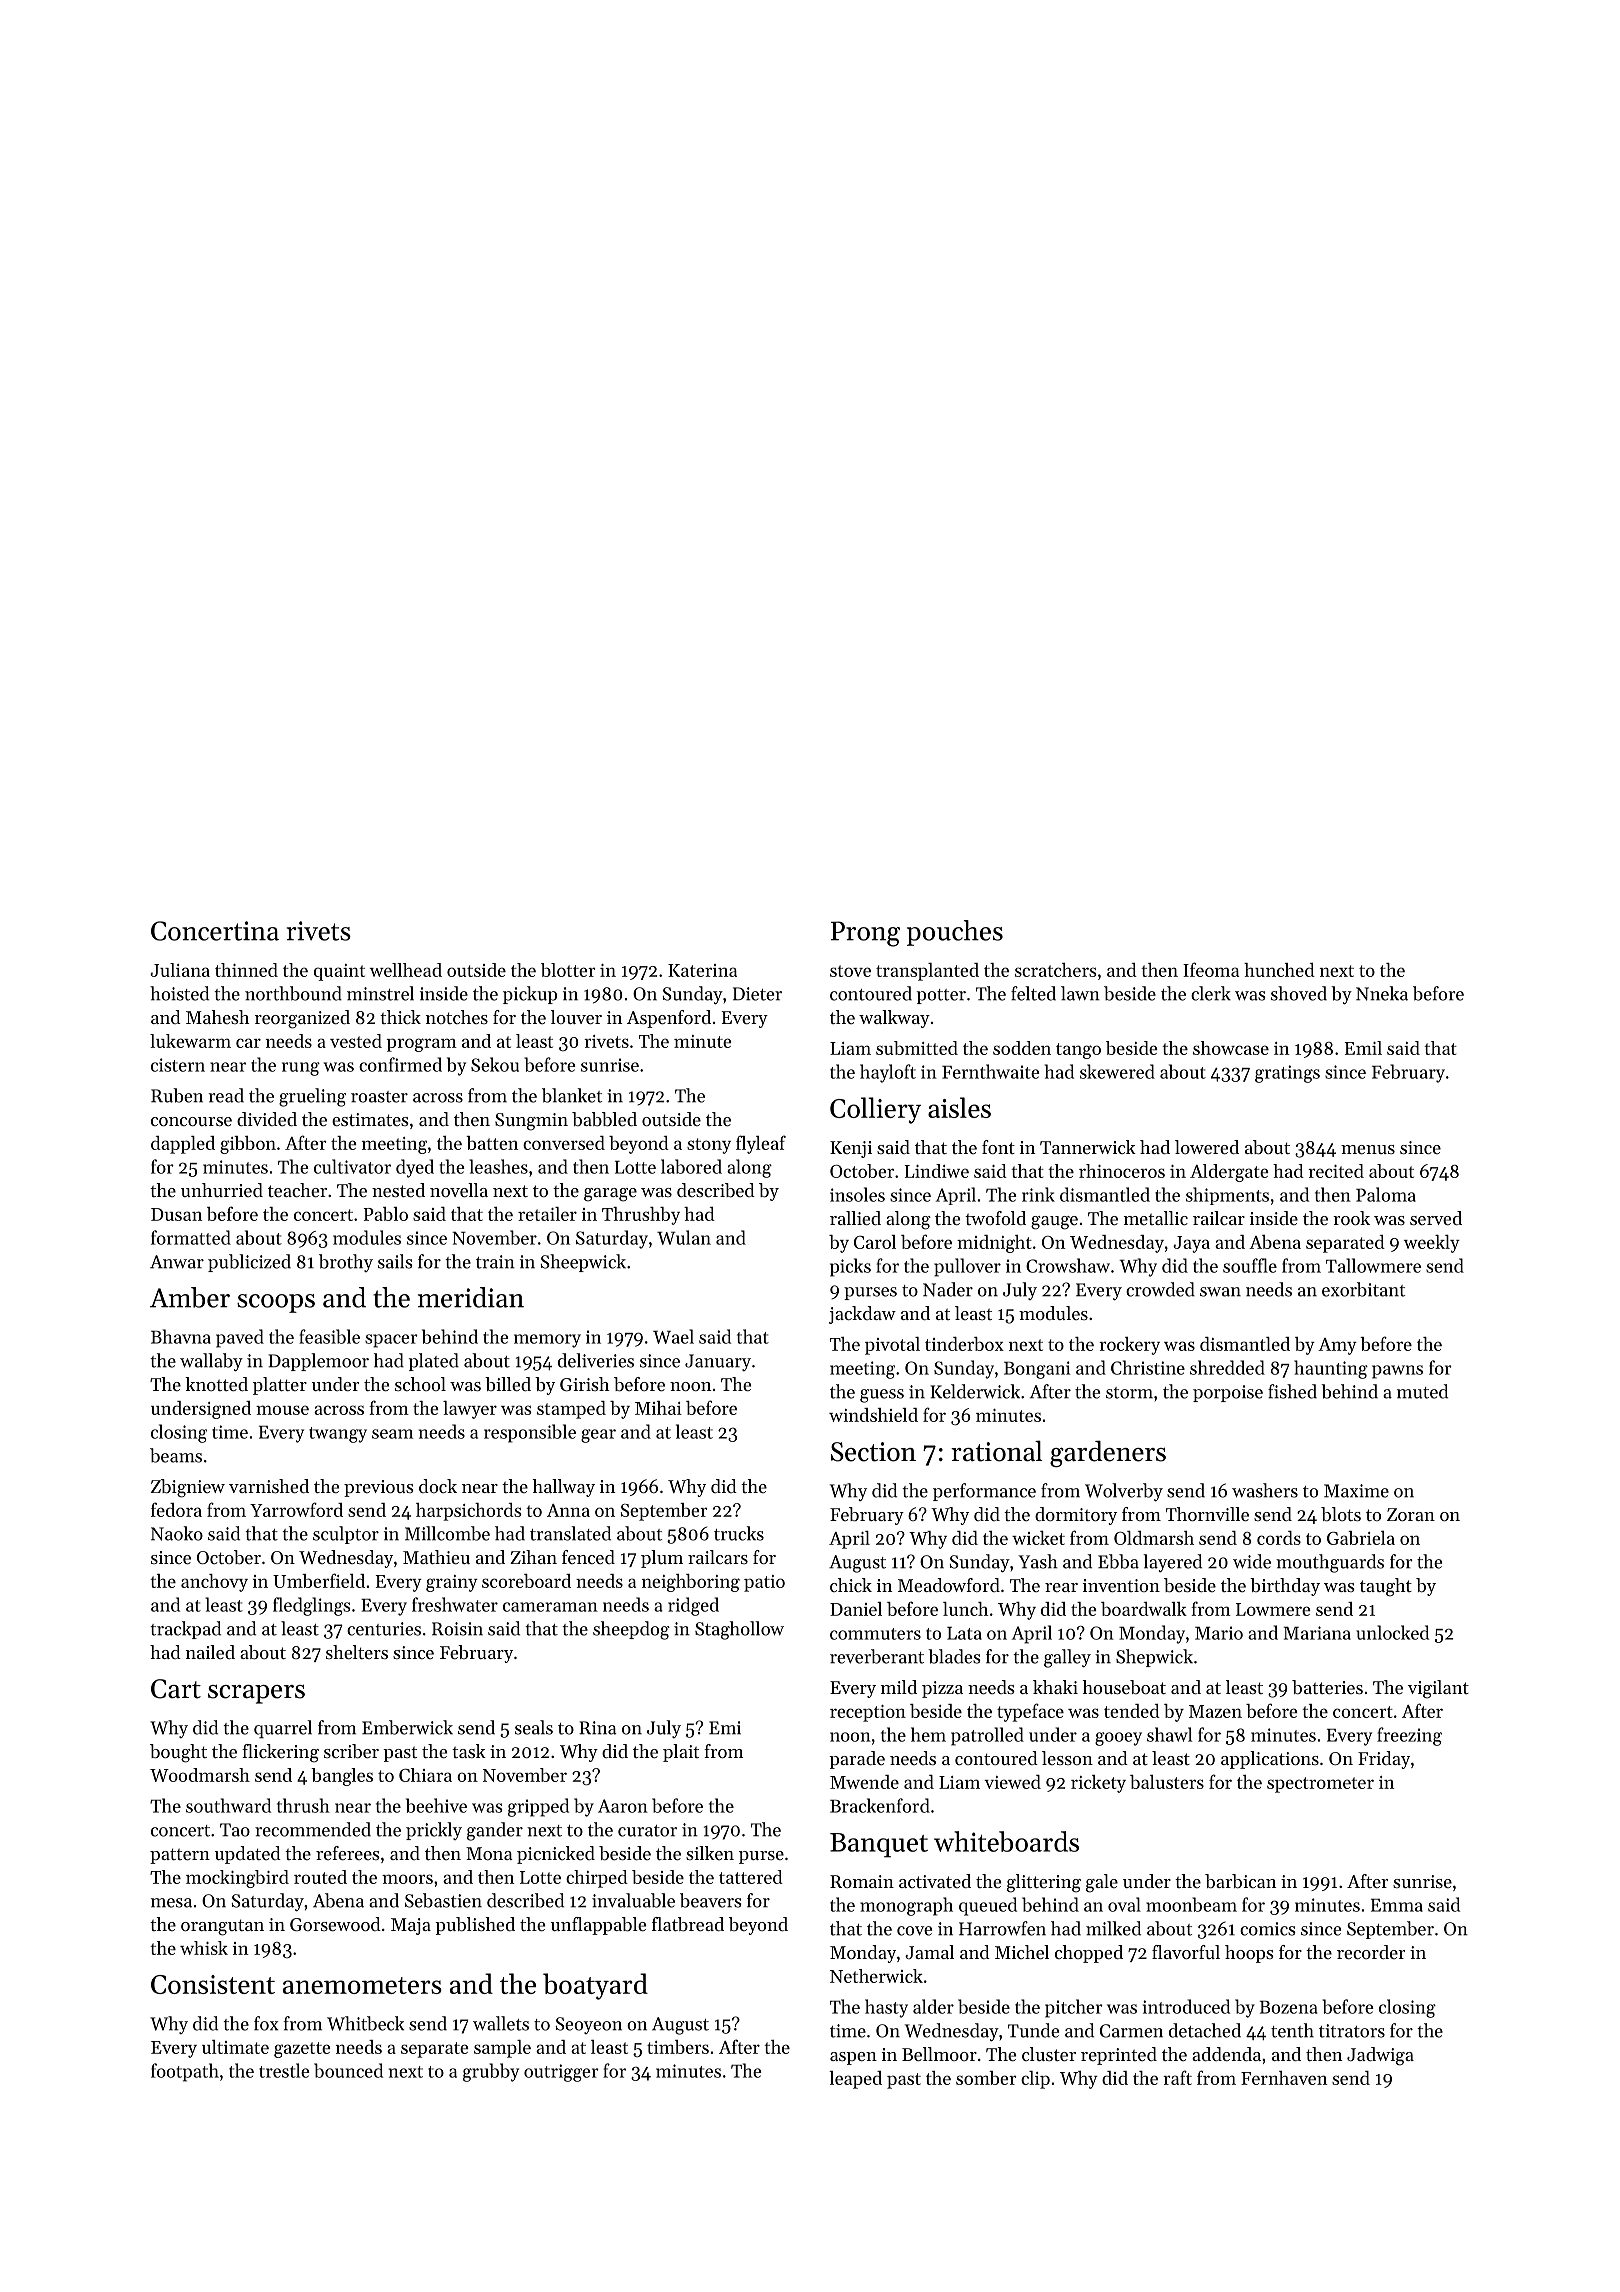 The image size is (1620, 2292). What do you see at coordinates (246, 970) in the page?
I see `thinned` at bounding box center [246, 970].
